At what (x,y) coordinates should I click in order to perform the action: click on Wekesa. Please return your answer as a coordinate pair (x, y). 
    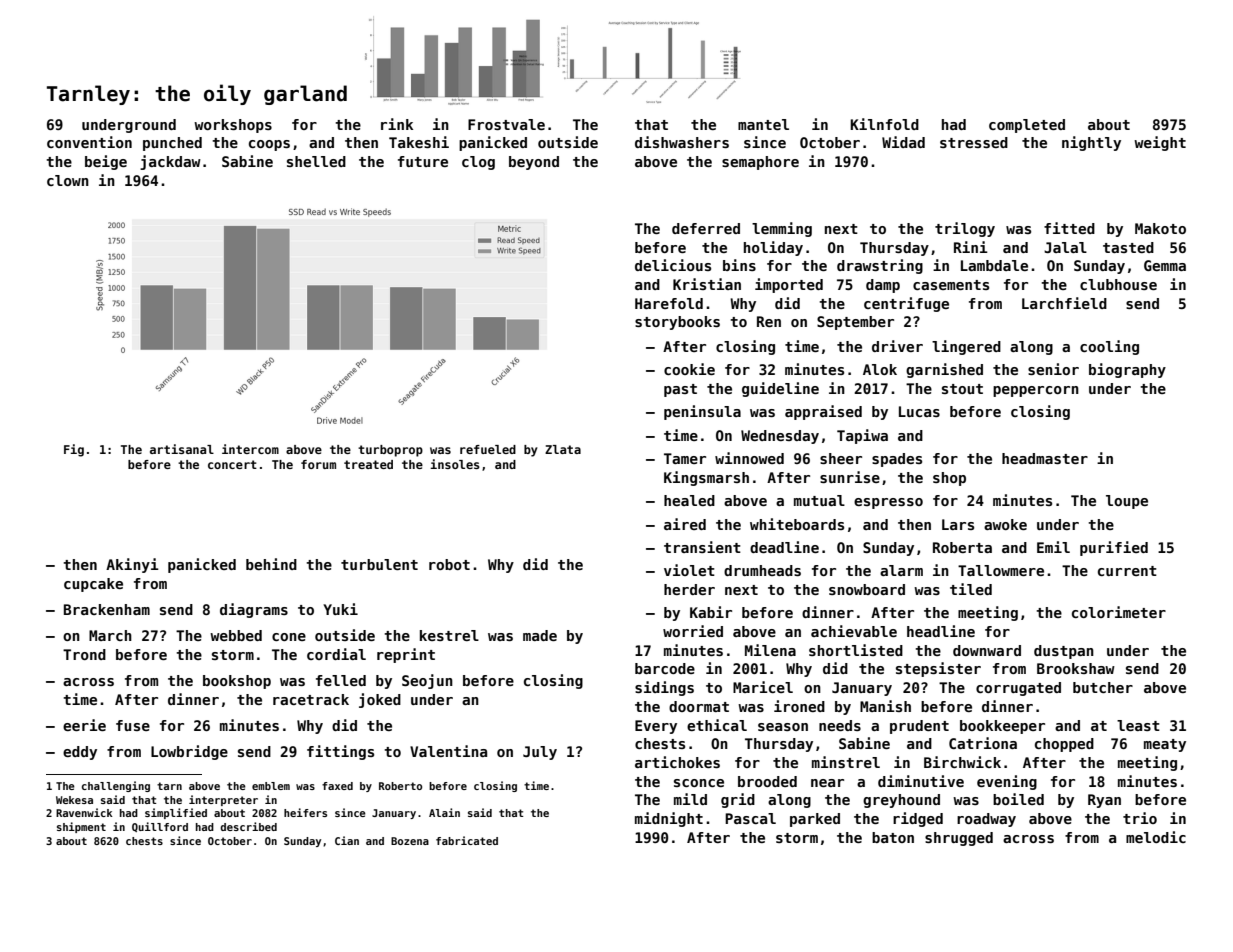
    Looking at the image, I should click on (74, 800).
